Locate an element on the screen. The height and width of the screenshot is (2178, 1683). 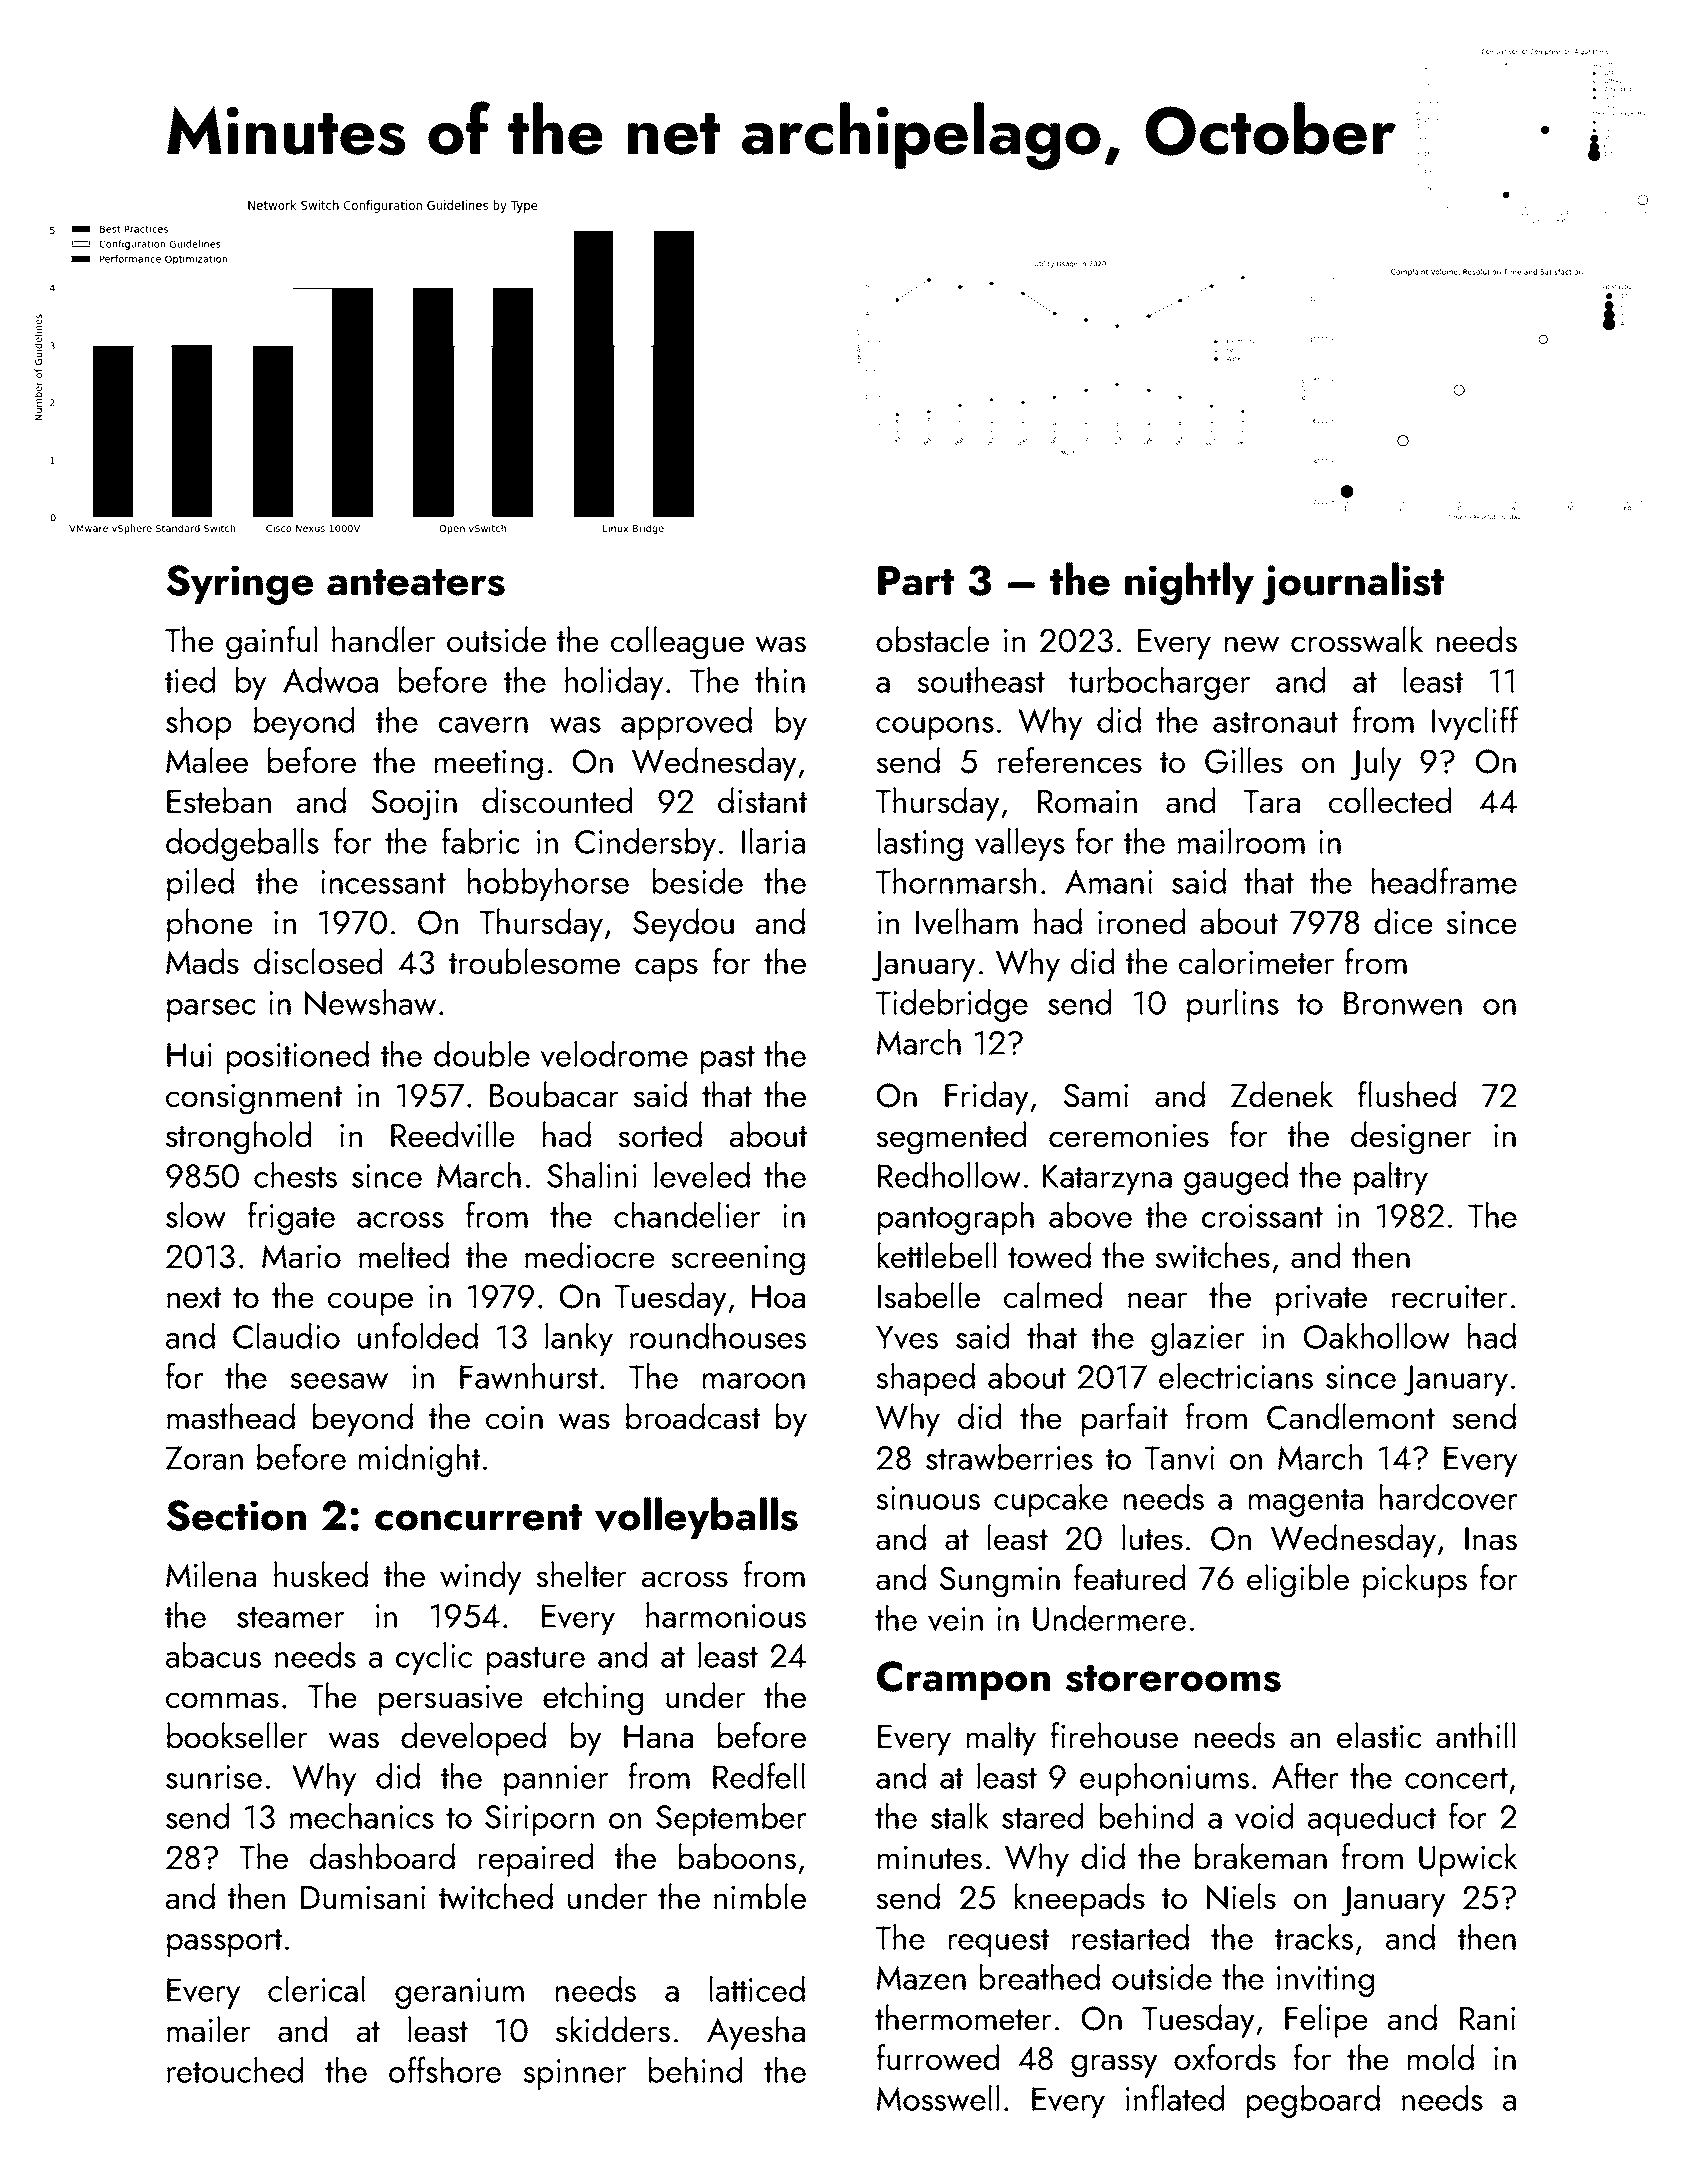
Zoran is located at coordinates (204, 1458).
